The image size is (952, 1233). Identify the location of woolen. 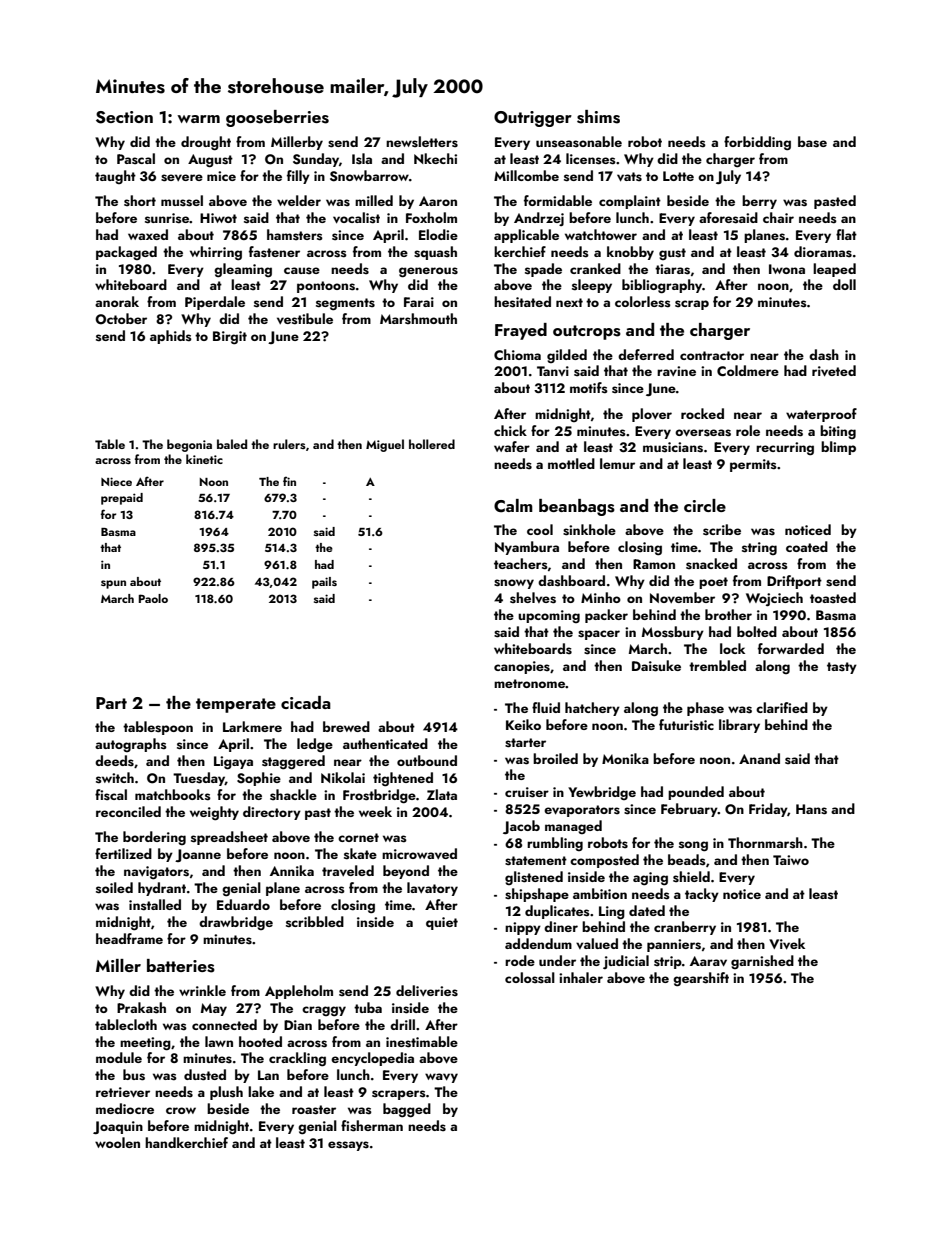
(117, 1142).
